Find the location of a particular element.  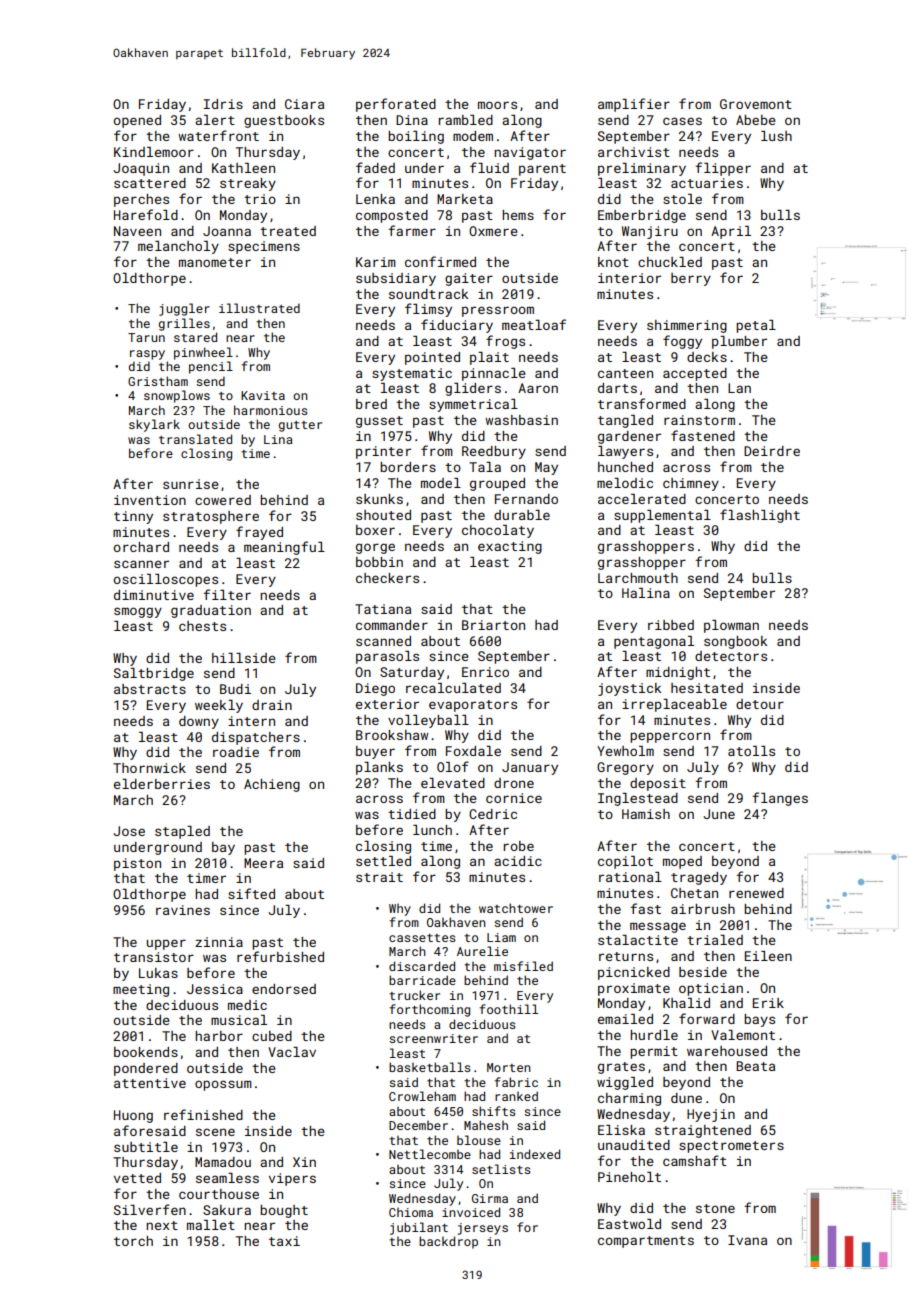

trio is located at coordinates (260, 199).
